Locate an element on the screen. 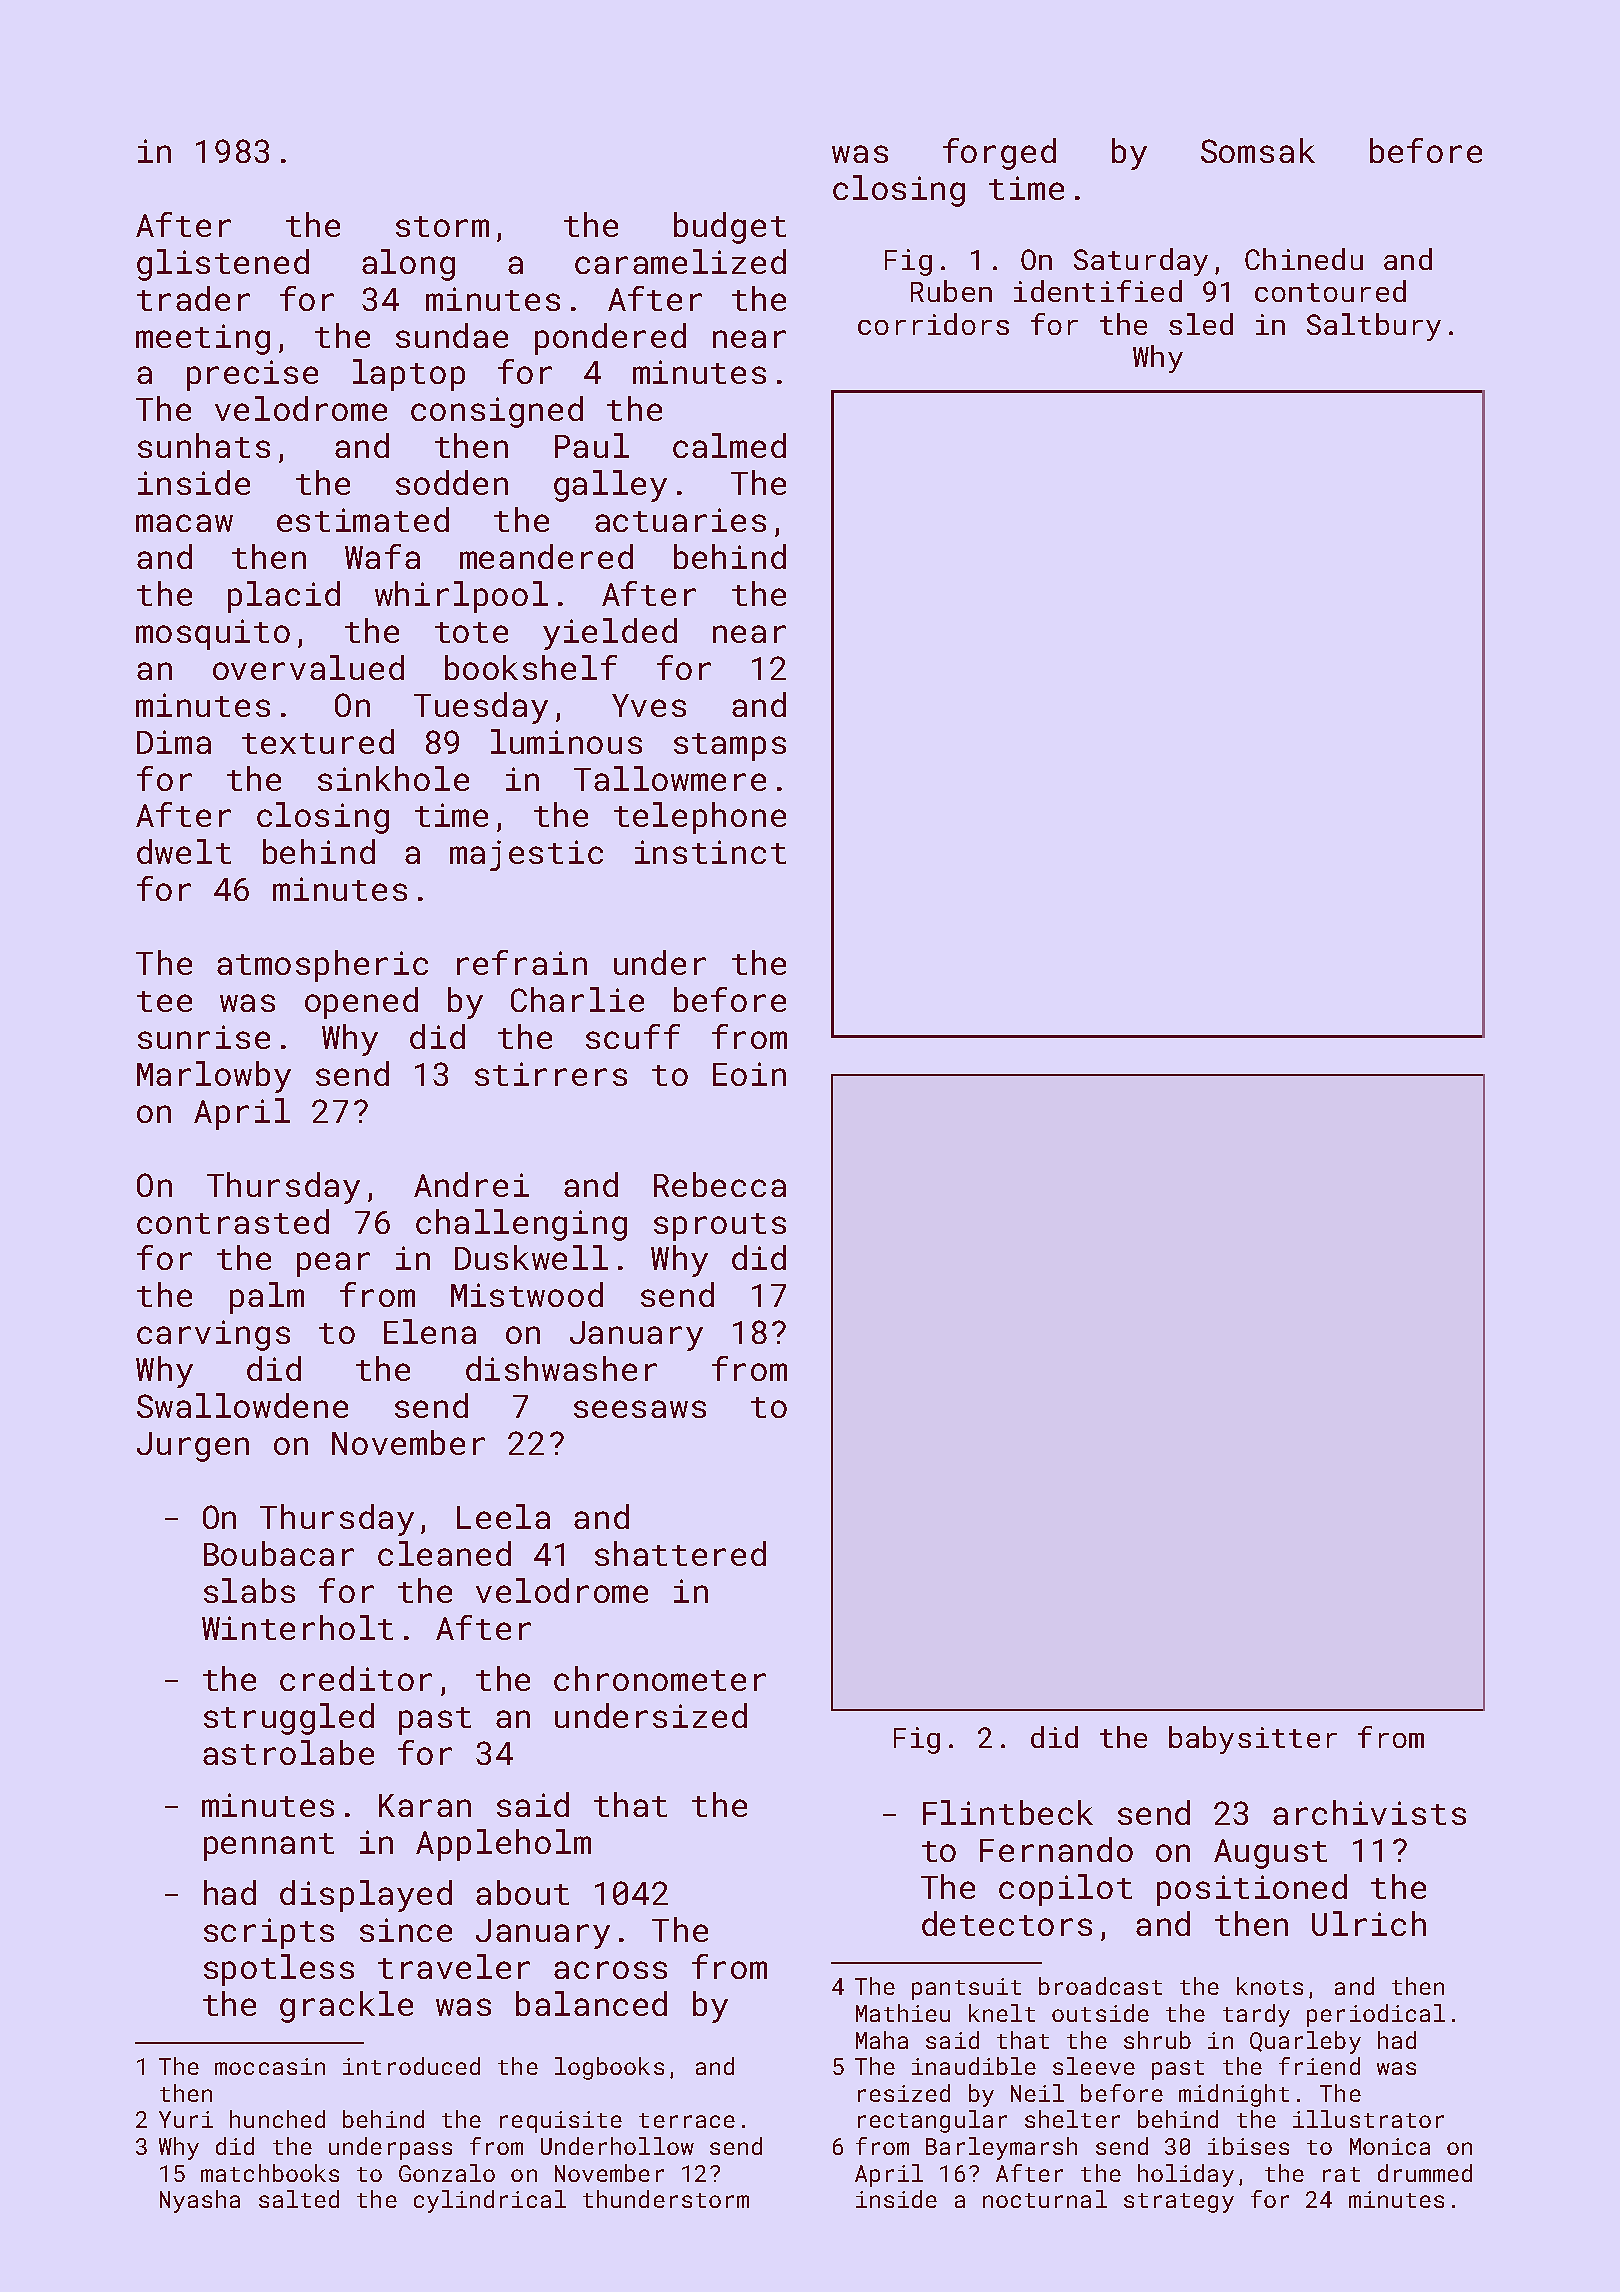 The width and height of the screenshot is (1620, 2292). chronometer is located at coordinates (660, 1678).
